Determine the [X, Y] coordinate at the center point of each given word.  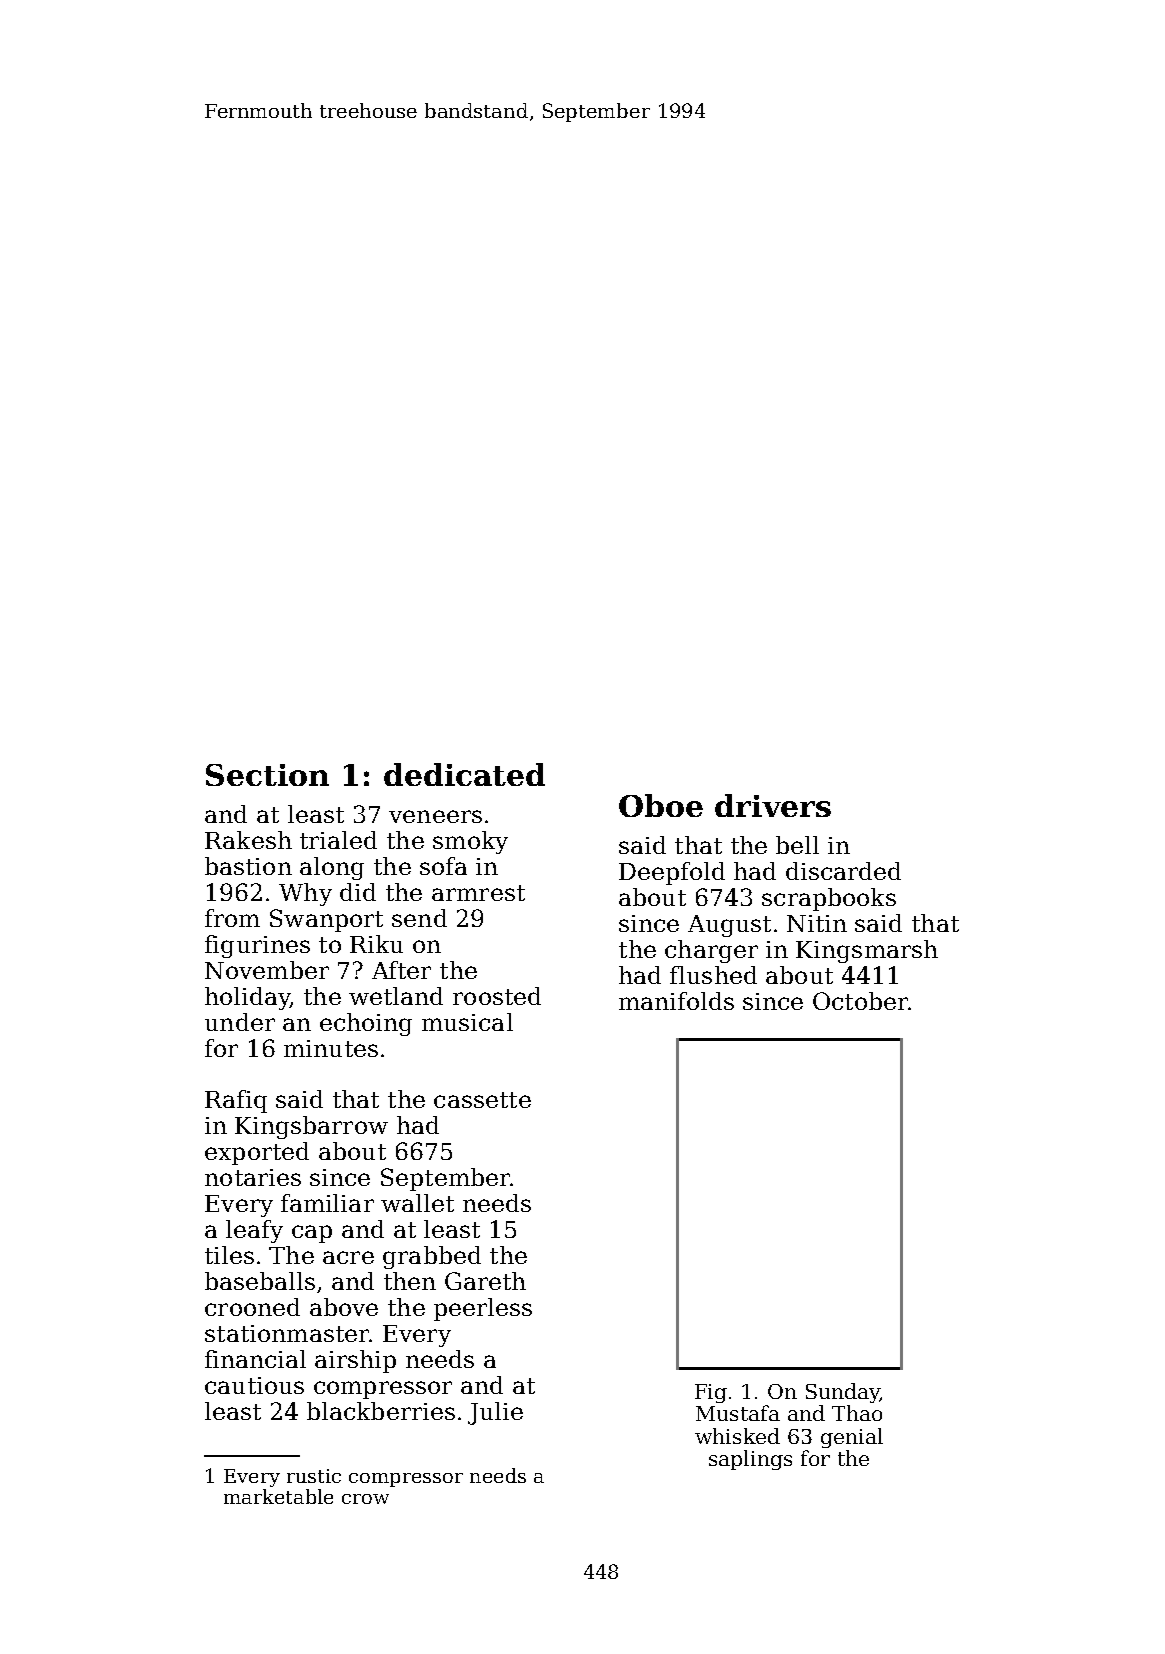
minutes [331, 1048]
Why [305, 894]
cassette [482, 1100]
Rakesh [248, 840]
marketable [278, 1496]
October [860, 1001]
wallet [417, 1203]
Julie [495, 1413]
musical [467, 1022]
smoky [470, 842]
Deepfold [672, 873]
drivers [773, 805]
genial [852, 1438]
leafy [254, 1231]
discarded [843, 871]
